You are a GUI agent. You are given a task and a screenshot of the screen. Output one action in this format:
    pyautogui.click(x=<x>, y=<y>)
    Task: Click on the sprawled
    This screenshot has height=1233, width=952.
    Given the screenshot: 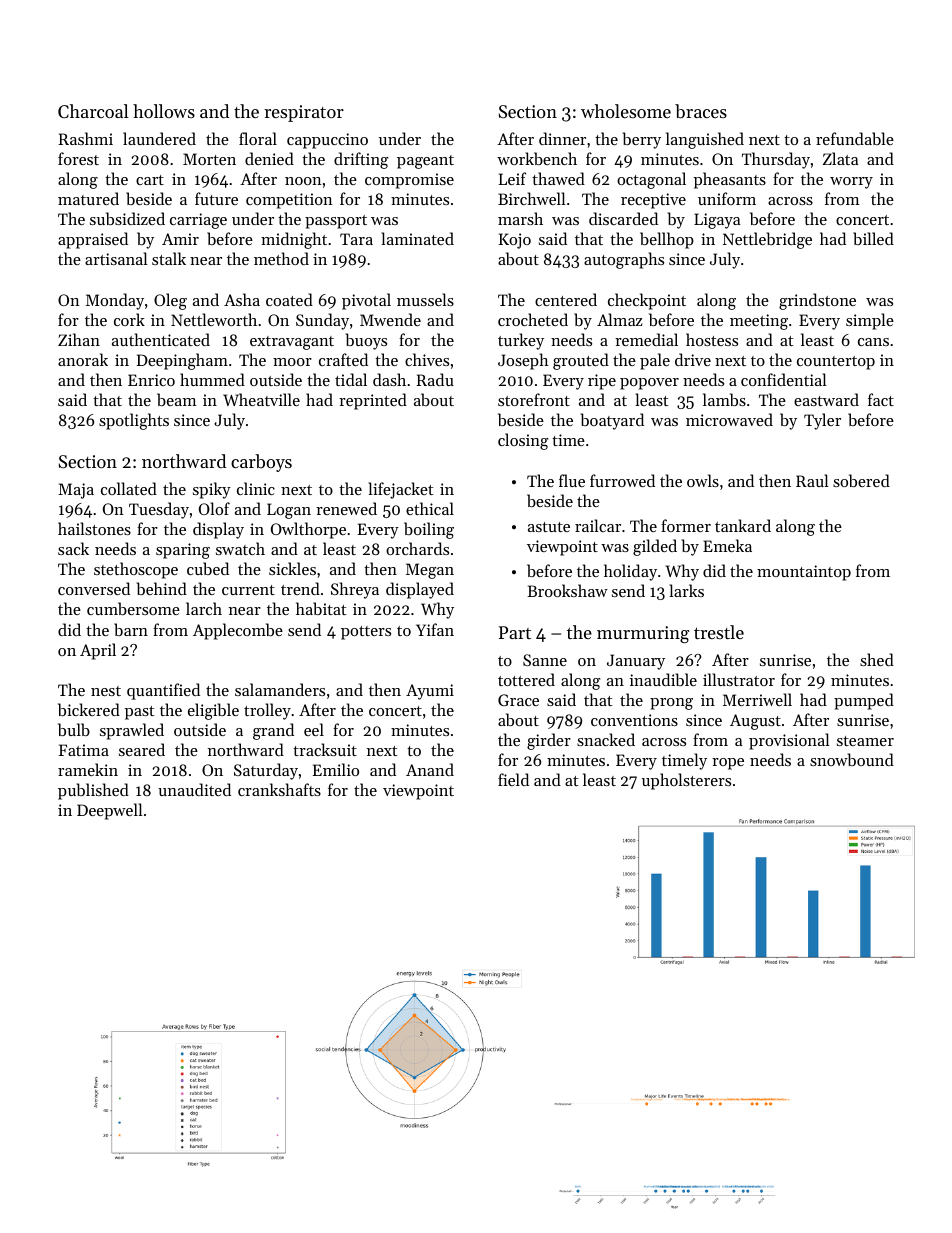 What is the action you would take?
    pyautogui.click(x=132, y=731)
